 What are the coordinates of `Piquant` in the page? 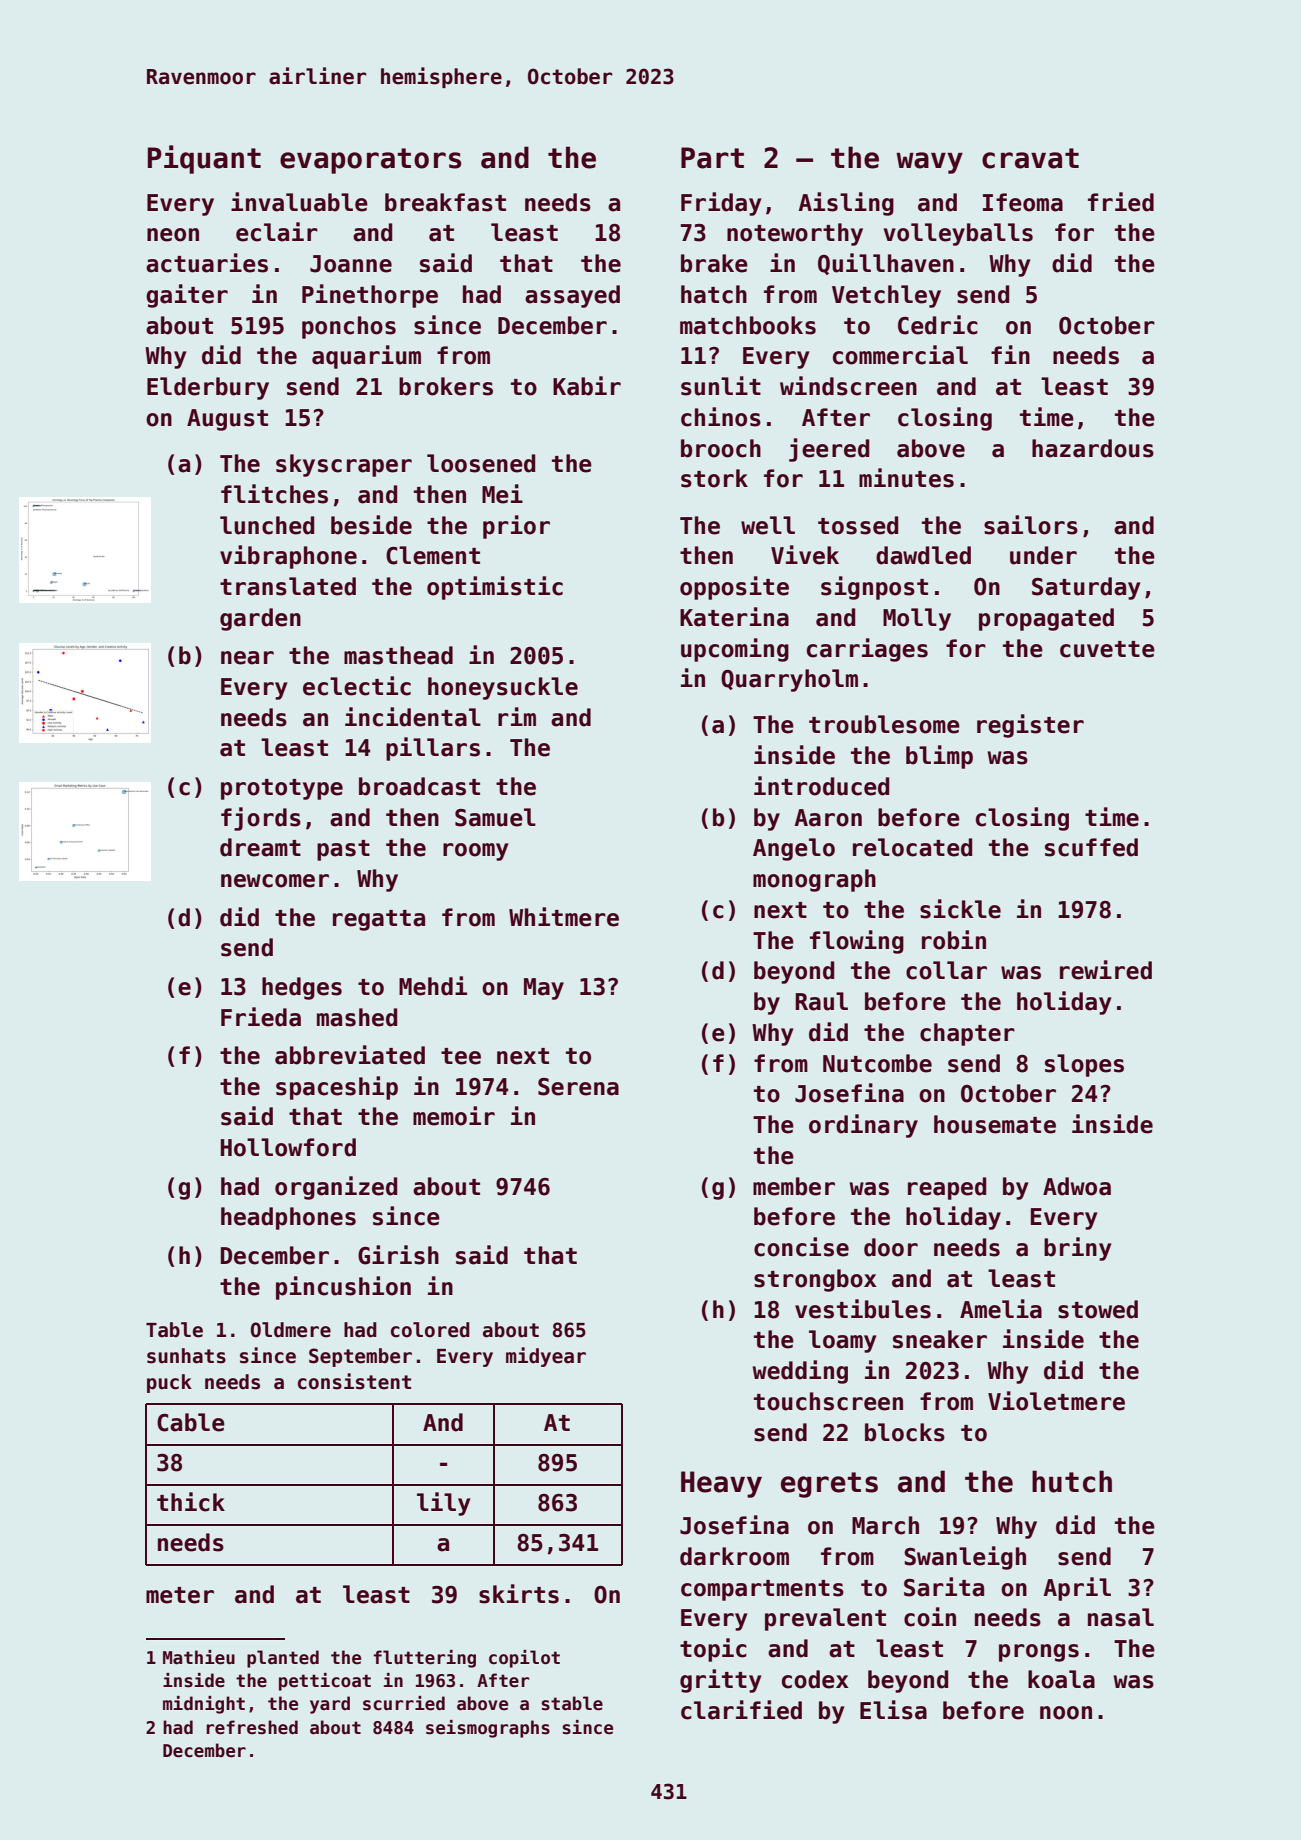 It's located at (204, 159).
